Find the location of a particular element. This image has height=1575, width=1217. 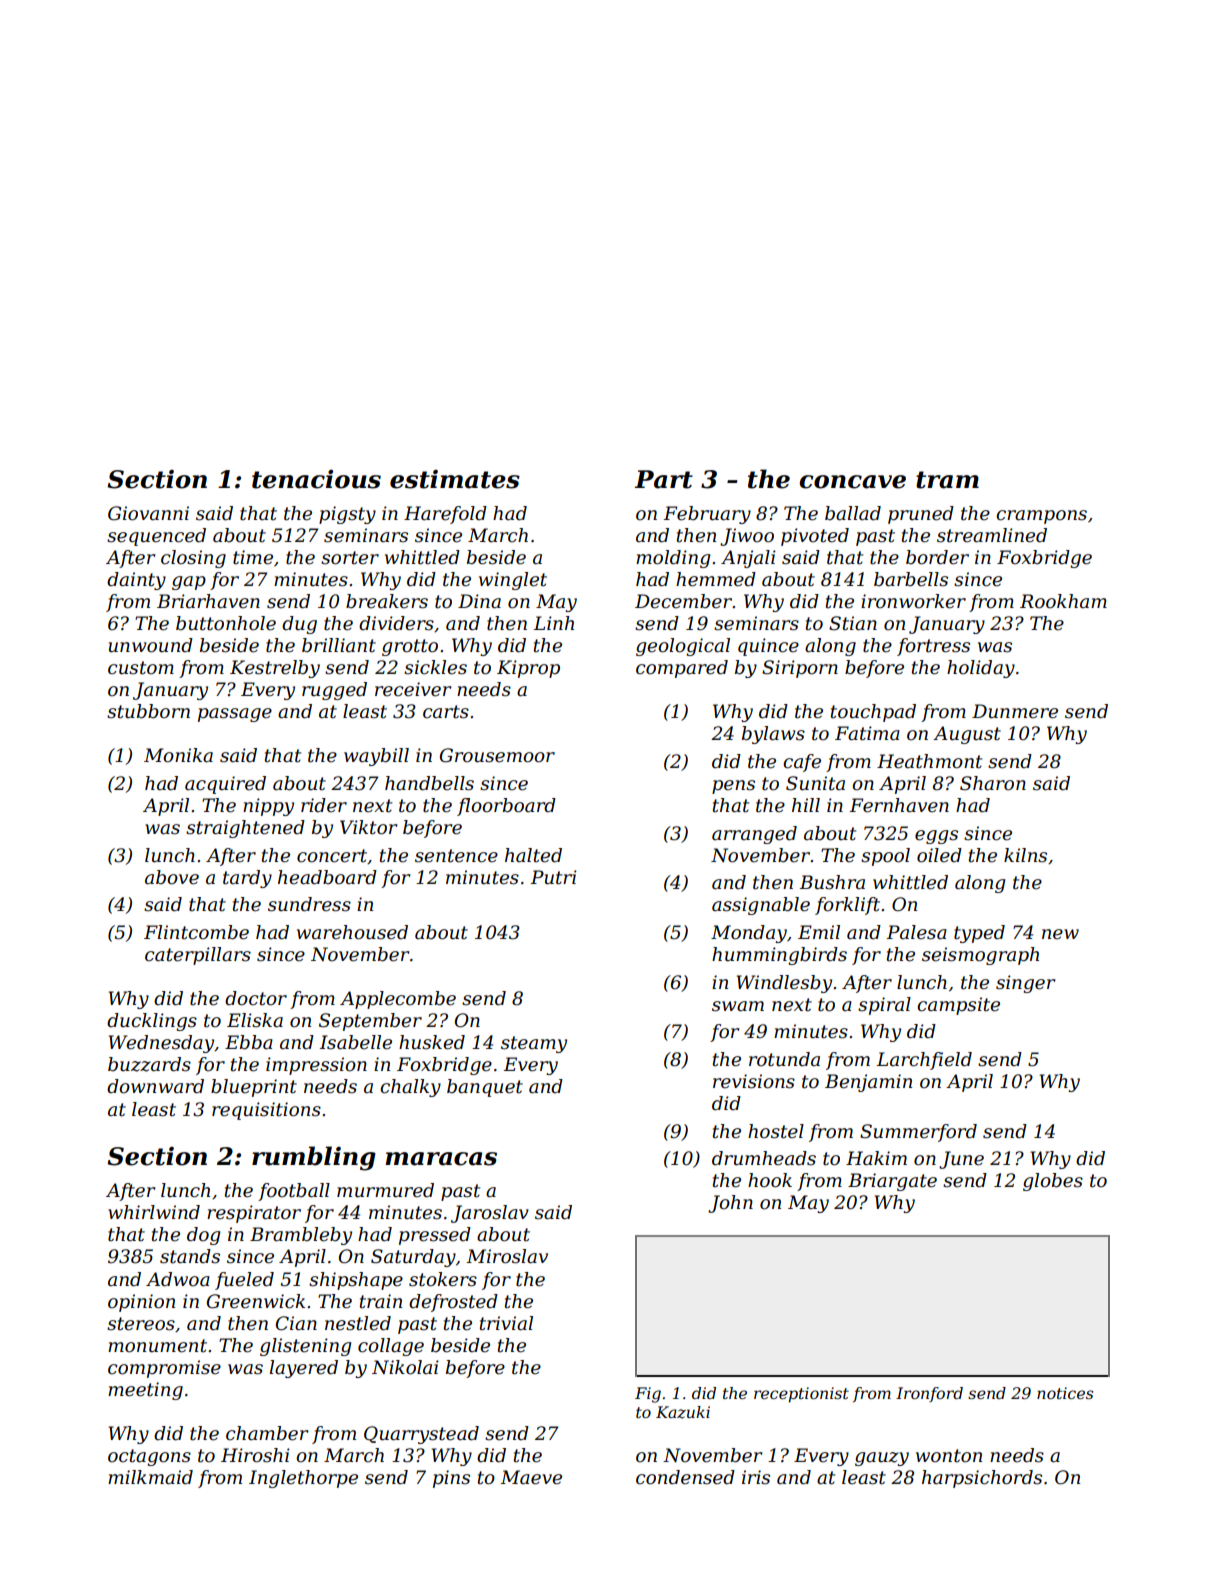

steamy is located at coordinates (534, 1044).
